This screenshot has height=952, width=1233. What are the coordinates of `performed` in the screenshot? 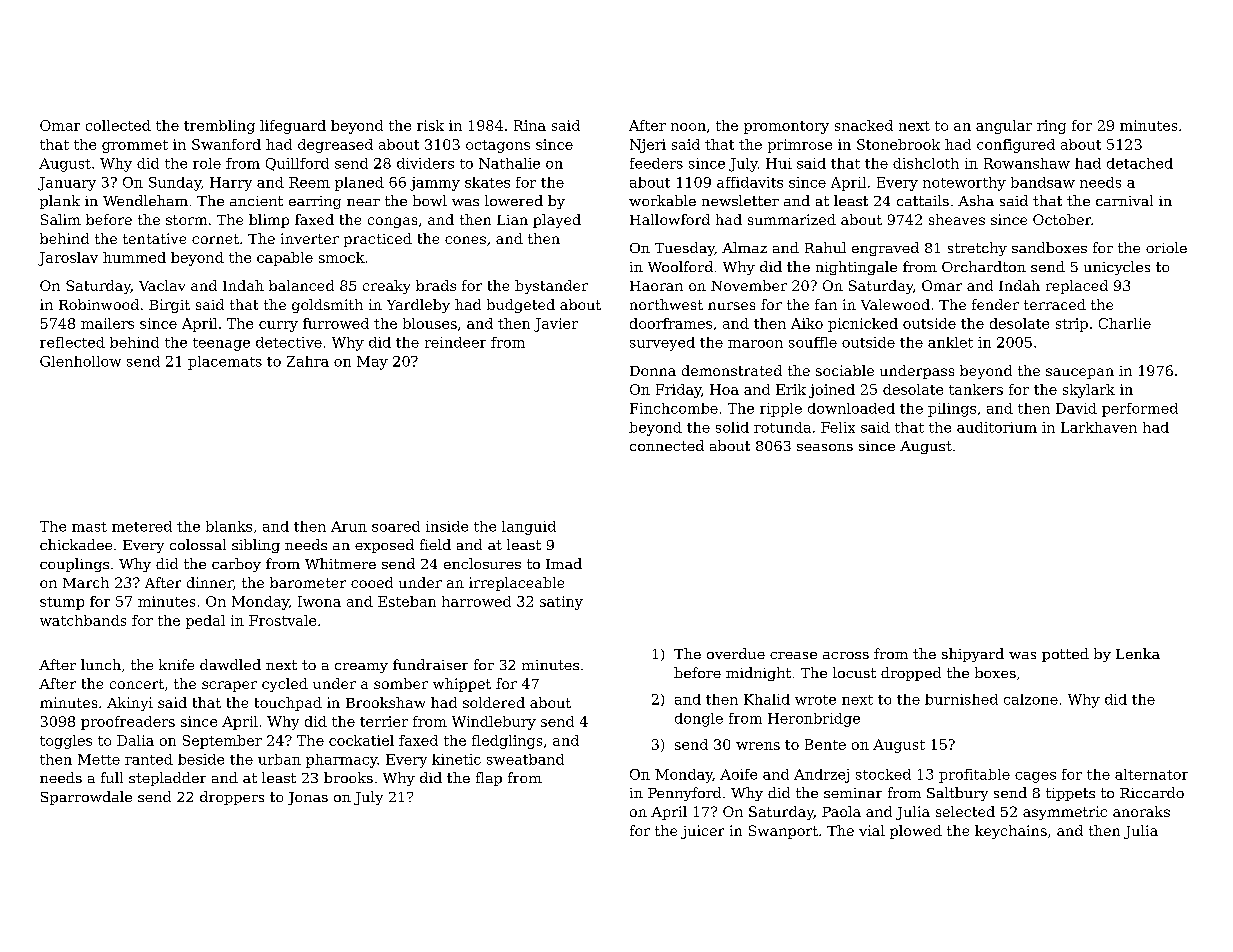 It's located at (1140, 410).
